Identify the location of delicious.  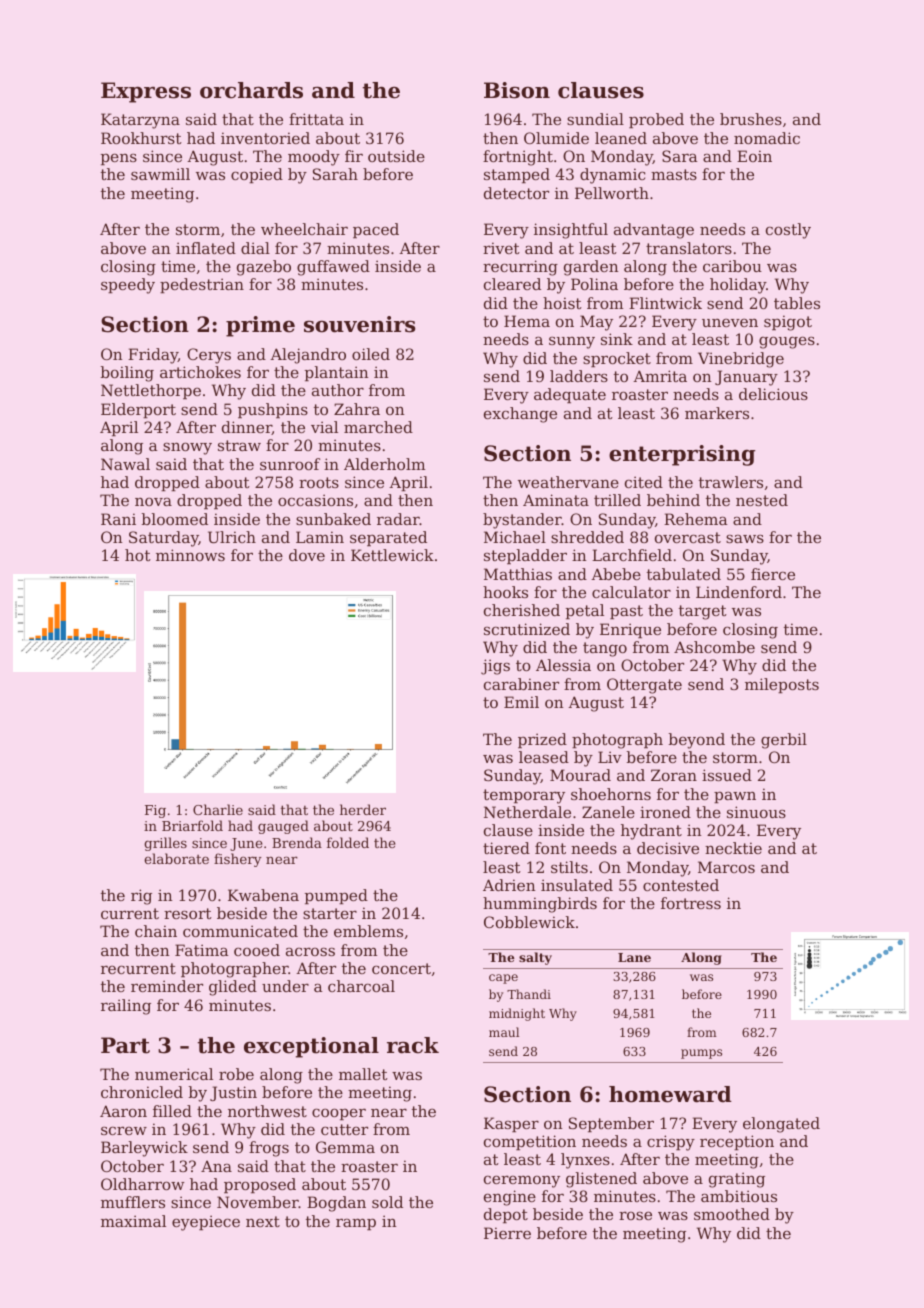
(773, 394).
